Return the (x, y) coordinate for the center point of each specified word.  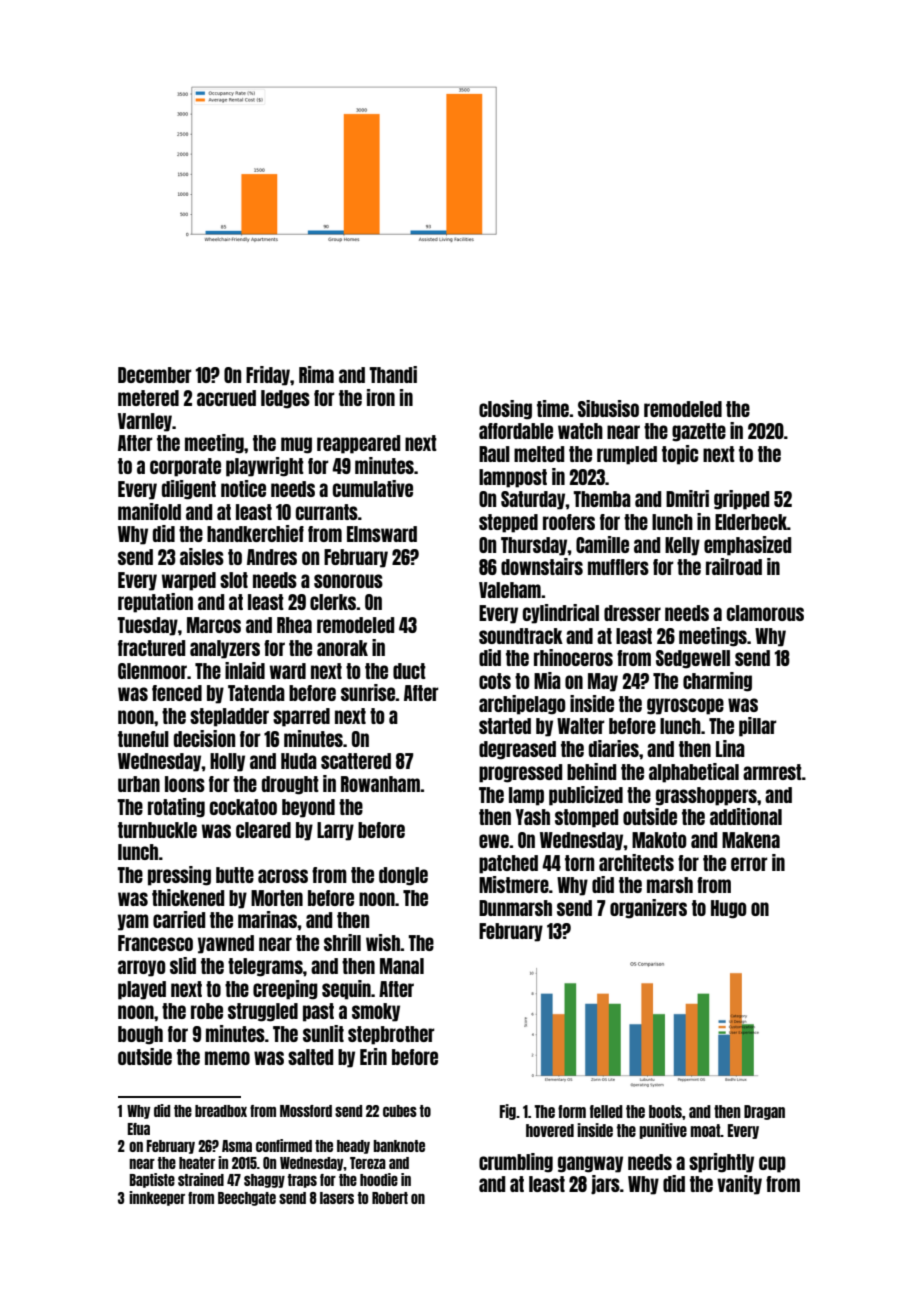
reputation (155, 603)
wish (383, 942)
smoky (376, 1012)
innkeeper (157, 1198)
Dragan (764, 1112)
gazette (699, 432)
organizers (648, 909)
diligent (189, 490)
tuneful (143, 739)
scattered (356, 761)
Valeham (510, 590)
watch (580, 431)
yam (133, 922)
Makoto (659, 840)
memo (227, 1058)
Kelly (682, 546)
